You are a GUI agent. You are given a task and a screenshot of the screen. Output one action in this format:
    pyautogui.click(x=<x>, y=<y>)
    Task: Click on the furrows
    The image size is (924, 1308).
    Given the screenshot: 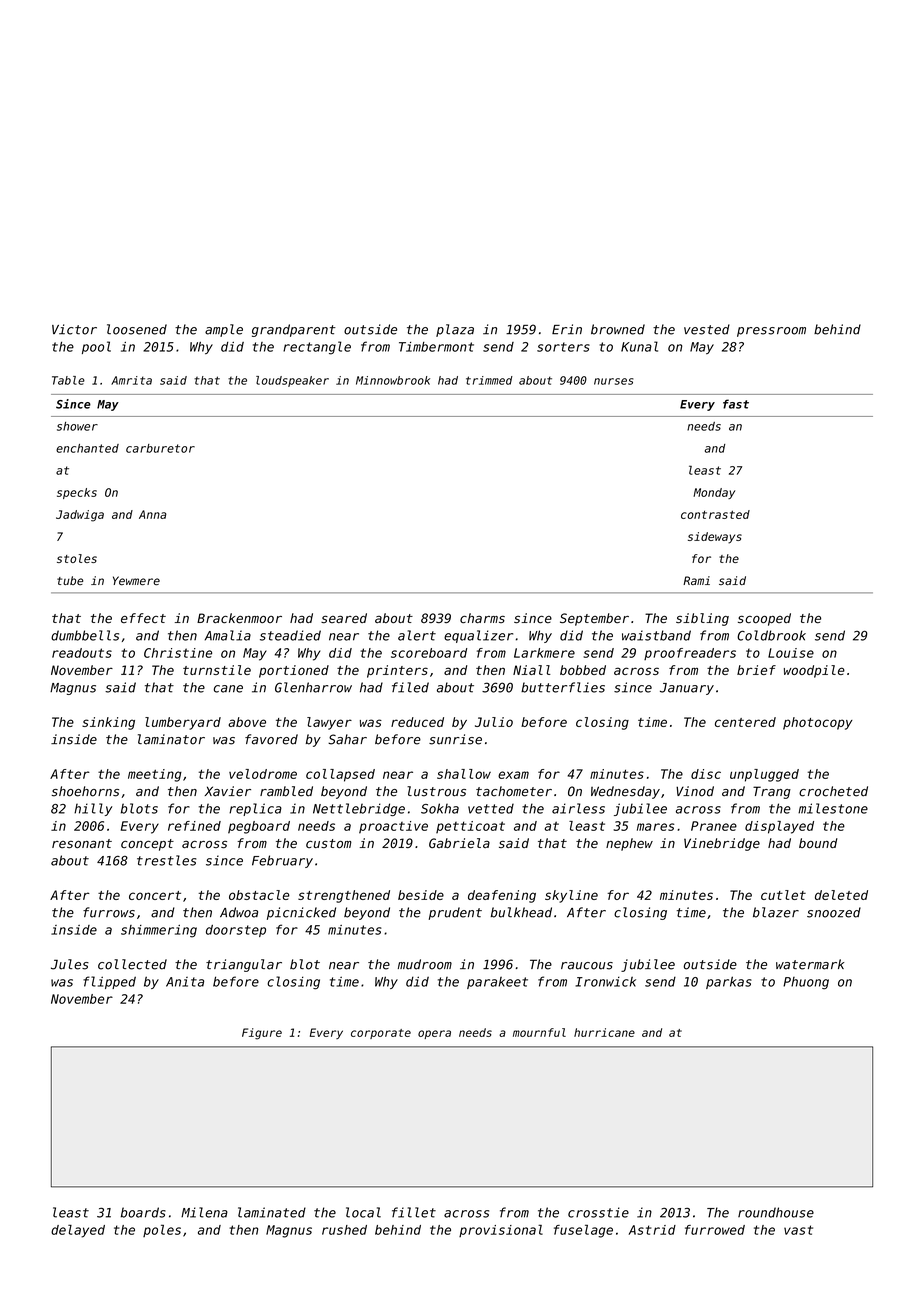 What is the action you would take?
    pyautogui.click(x=109, y=912)
